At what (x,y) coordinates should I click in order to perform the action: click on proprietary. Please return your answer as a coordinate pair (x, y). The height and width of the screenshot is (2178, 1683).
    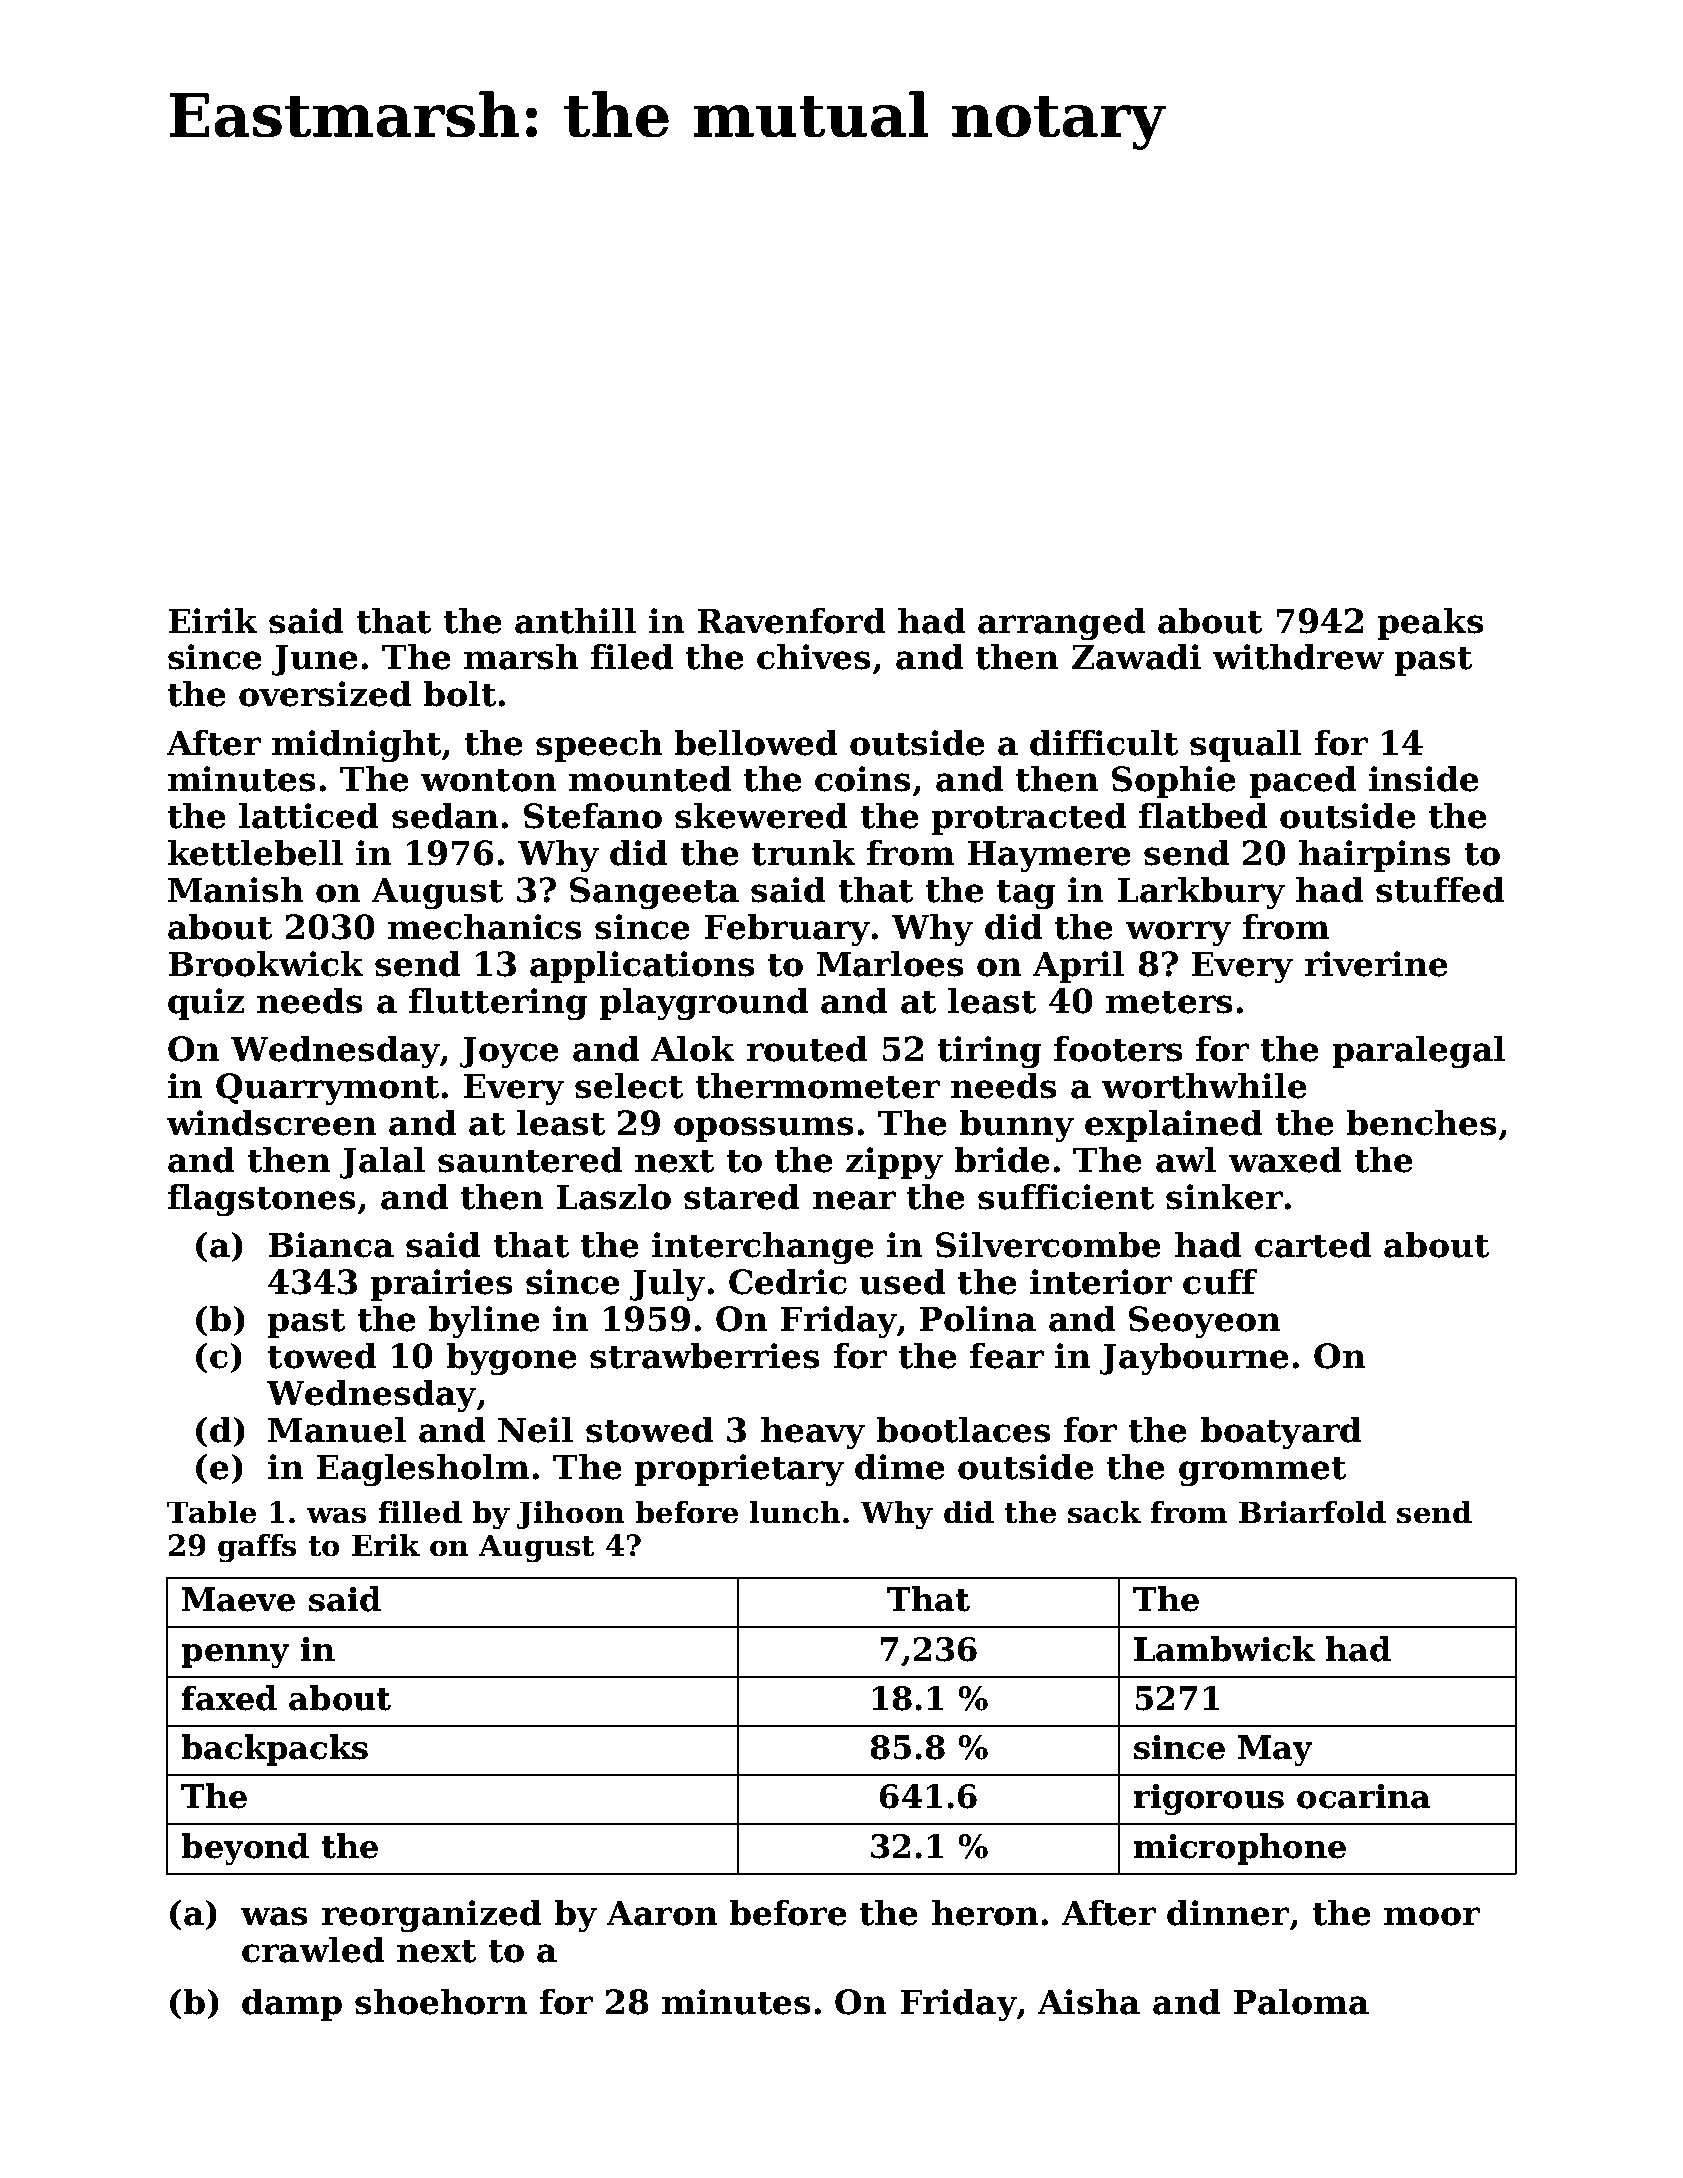
    Looking at the image, I should click on (739, 1470).
